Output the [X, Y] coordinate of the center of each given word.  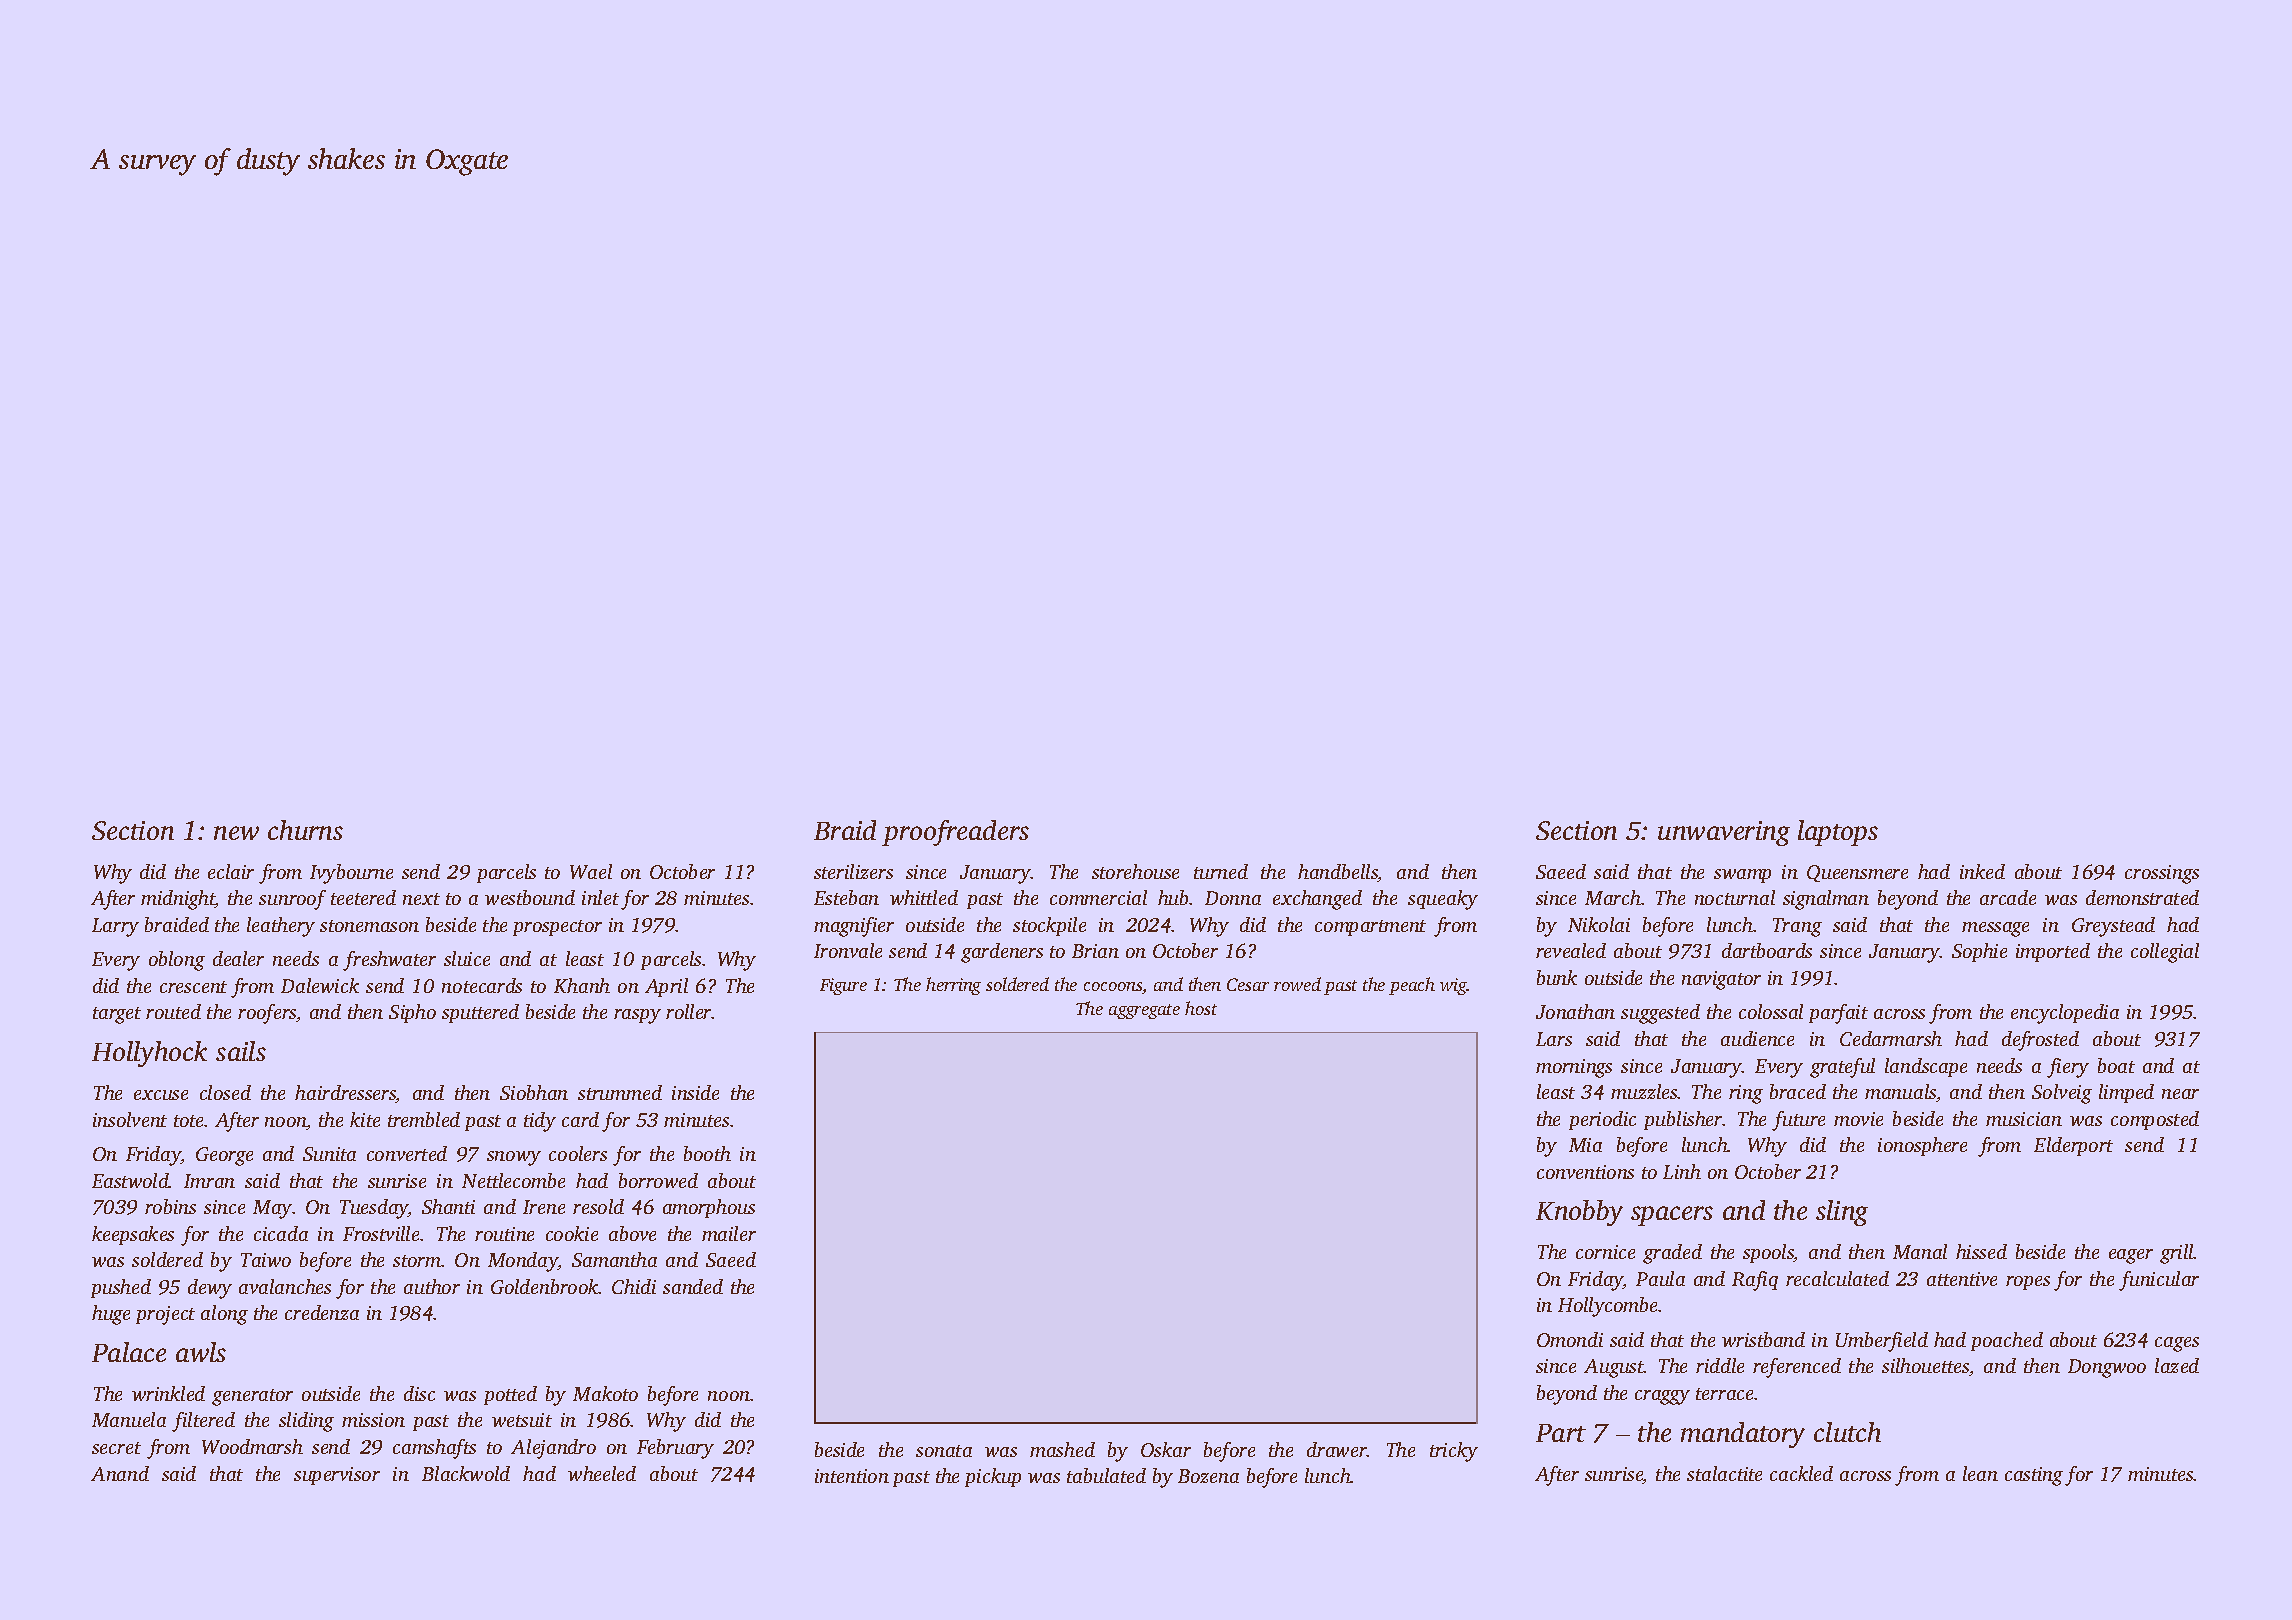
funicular [2159, 1281]
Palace [129, 1352]
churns [305, 830]
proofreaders [955, 833]
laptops [1838, 833]
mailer [729, 1233]
